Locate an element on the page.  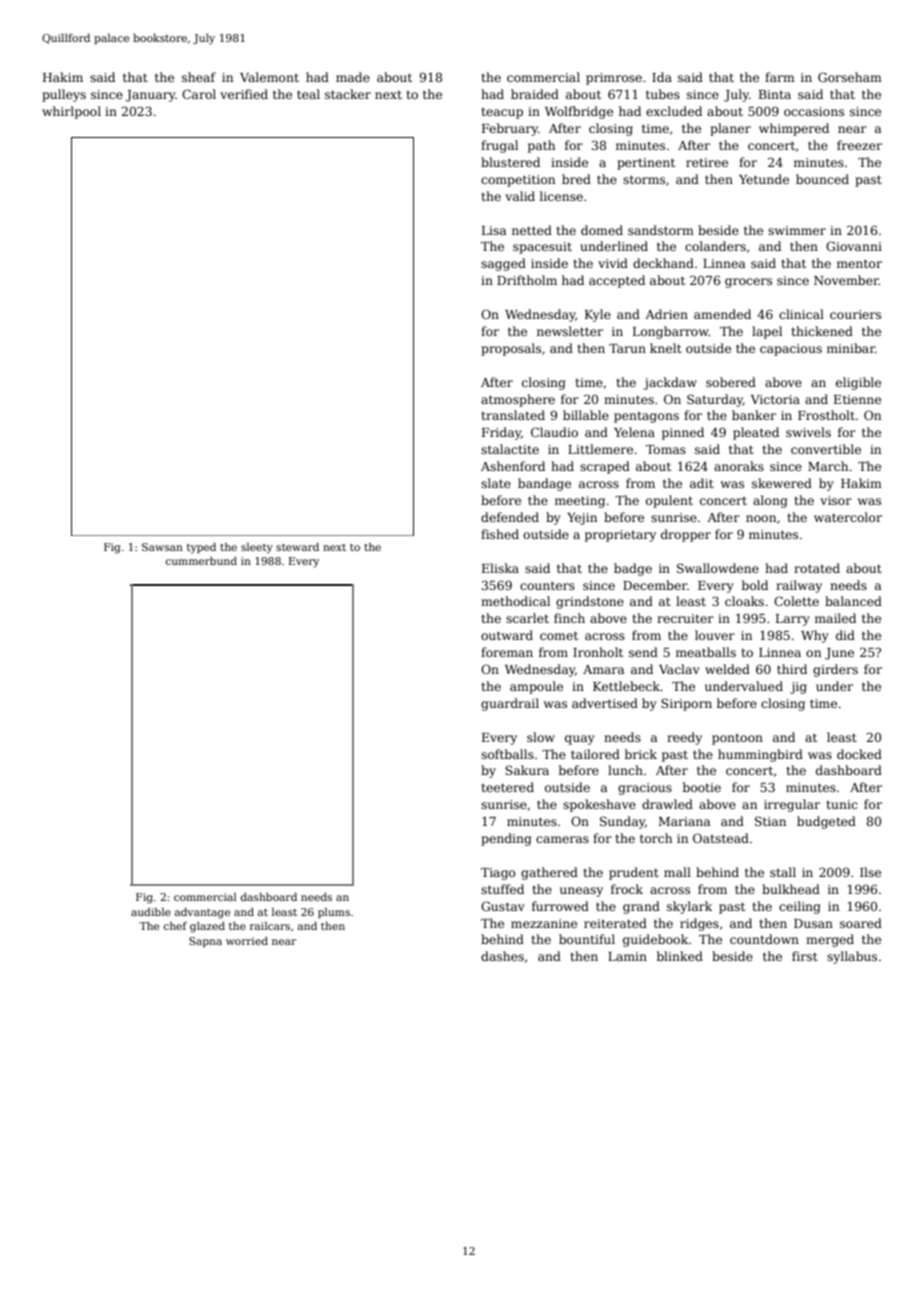
whirlpool is located at coordinates (71, 112).
